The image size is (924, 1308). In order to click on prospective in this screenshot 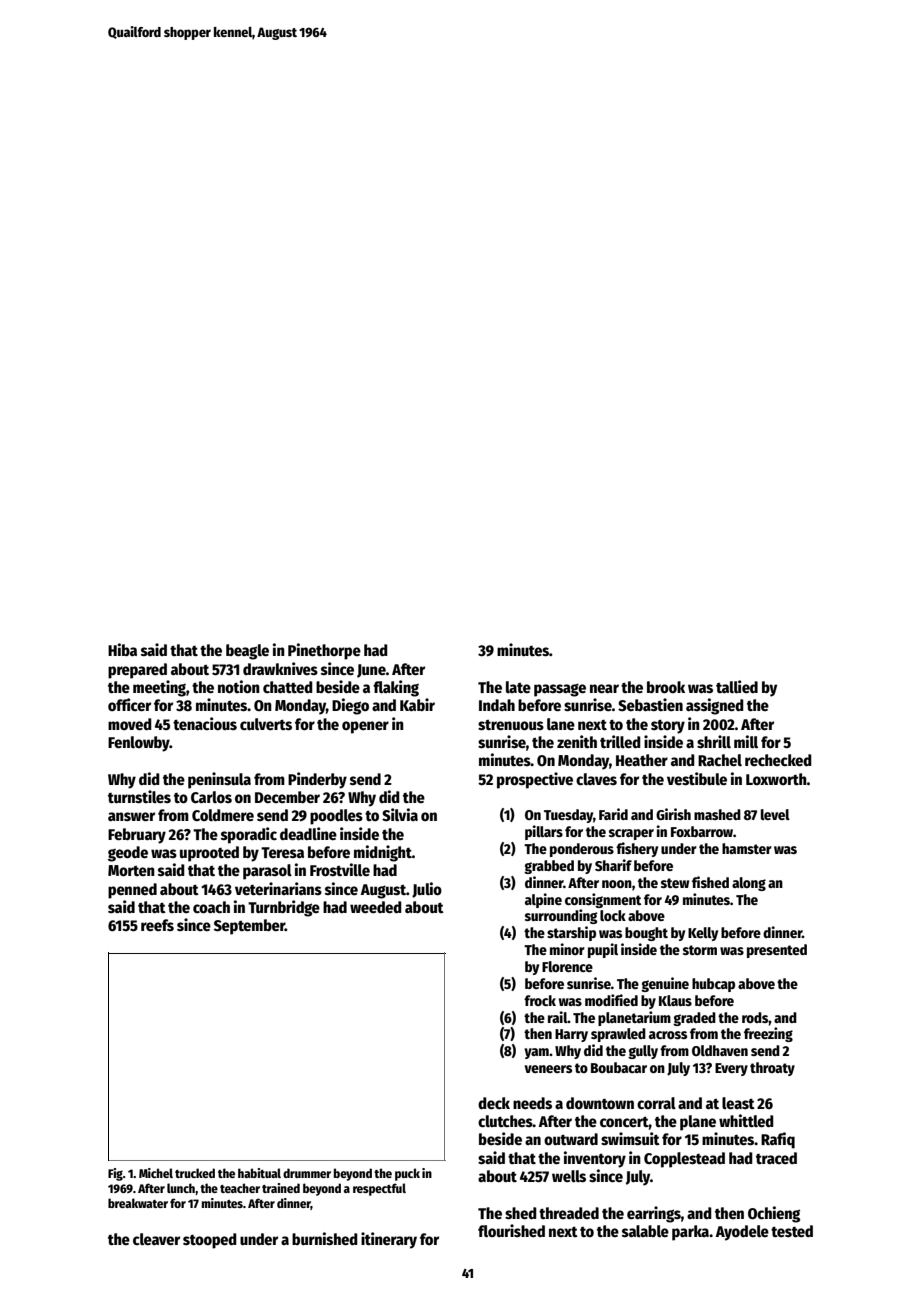, I will do `click(535, 780)`.
